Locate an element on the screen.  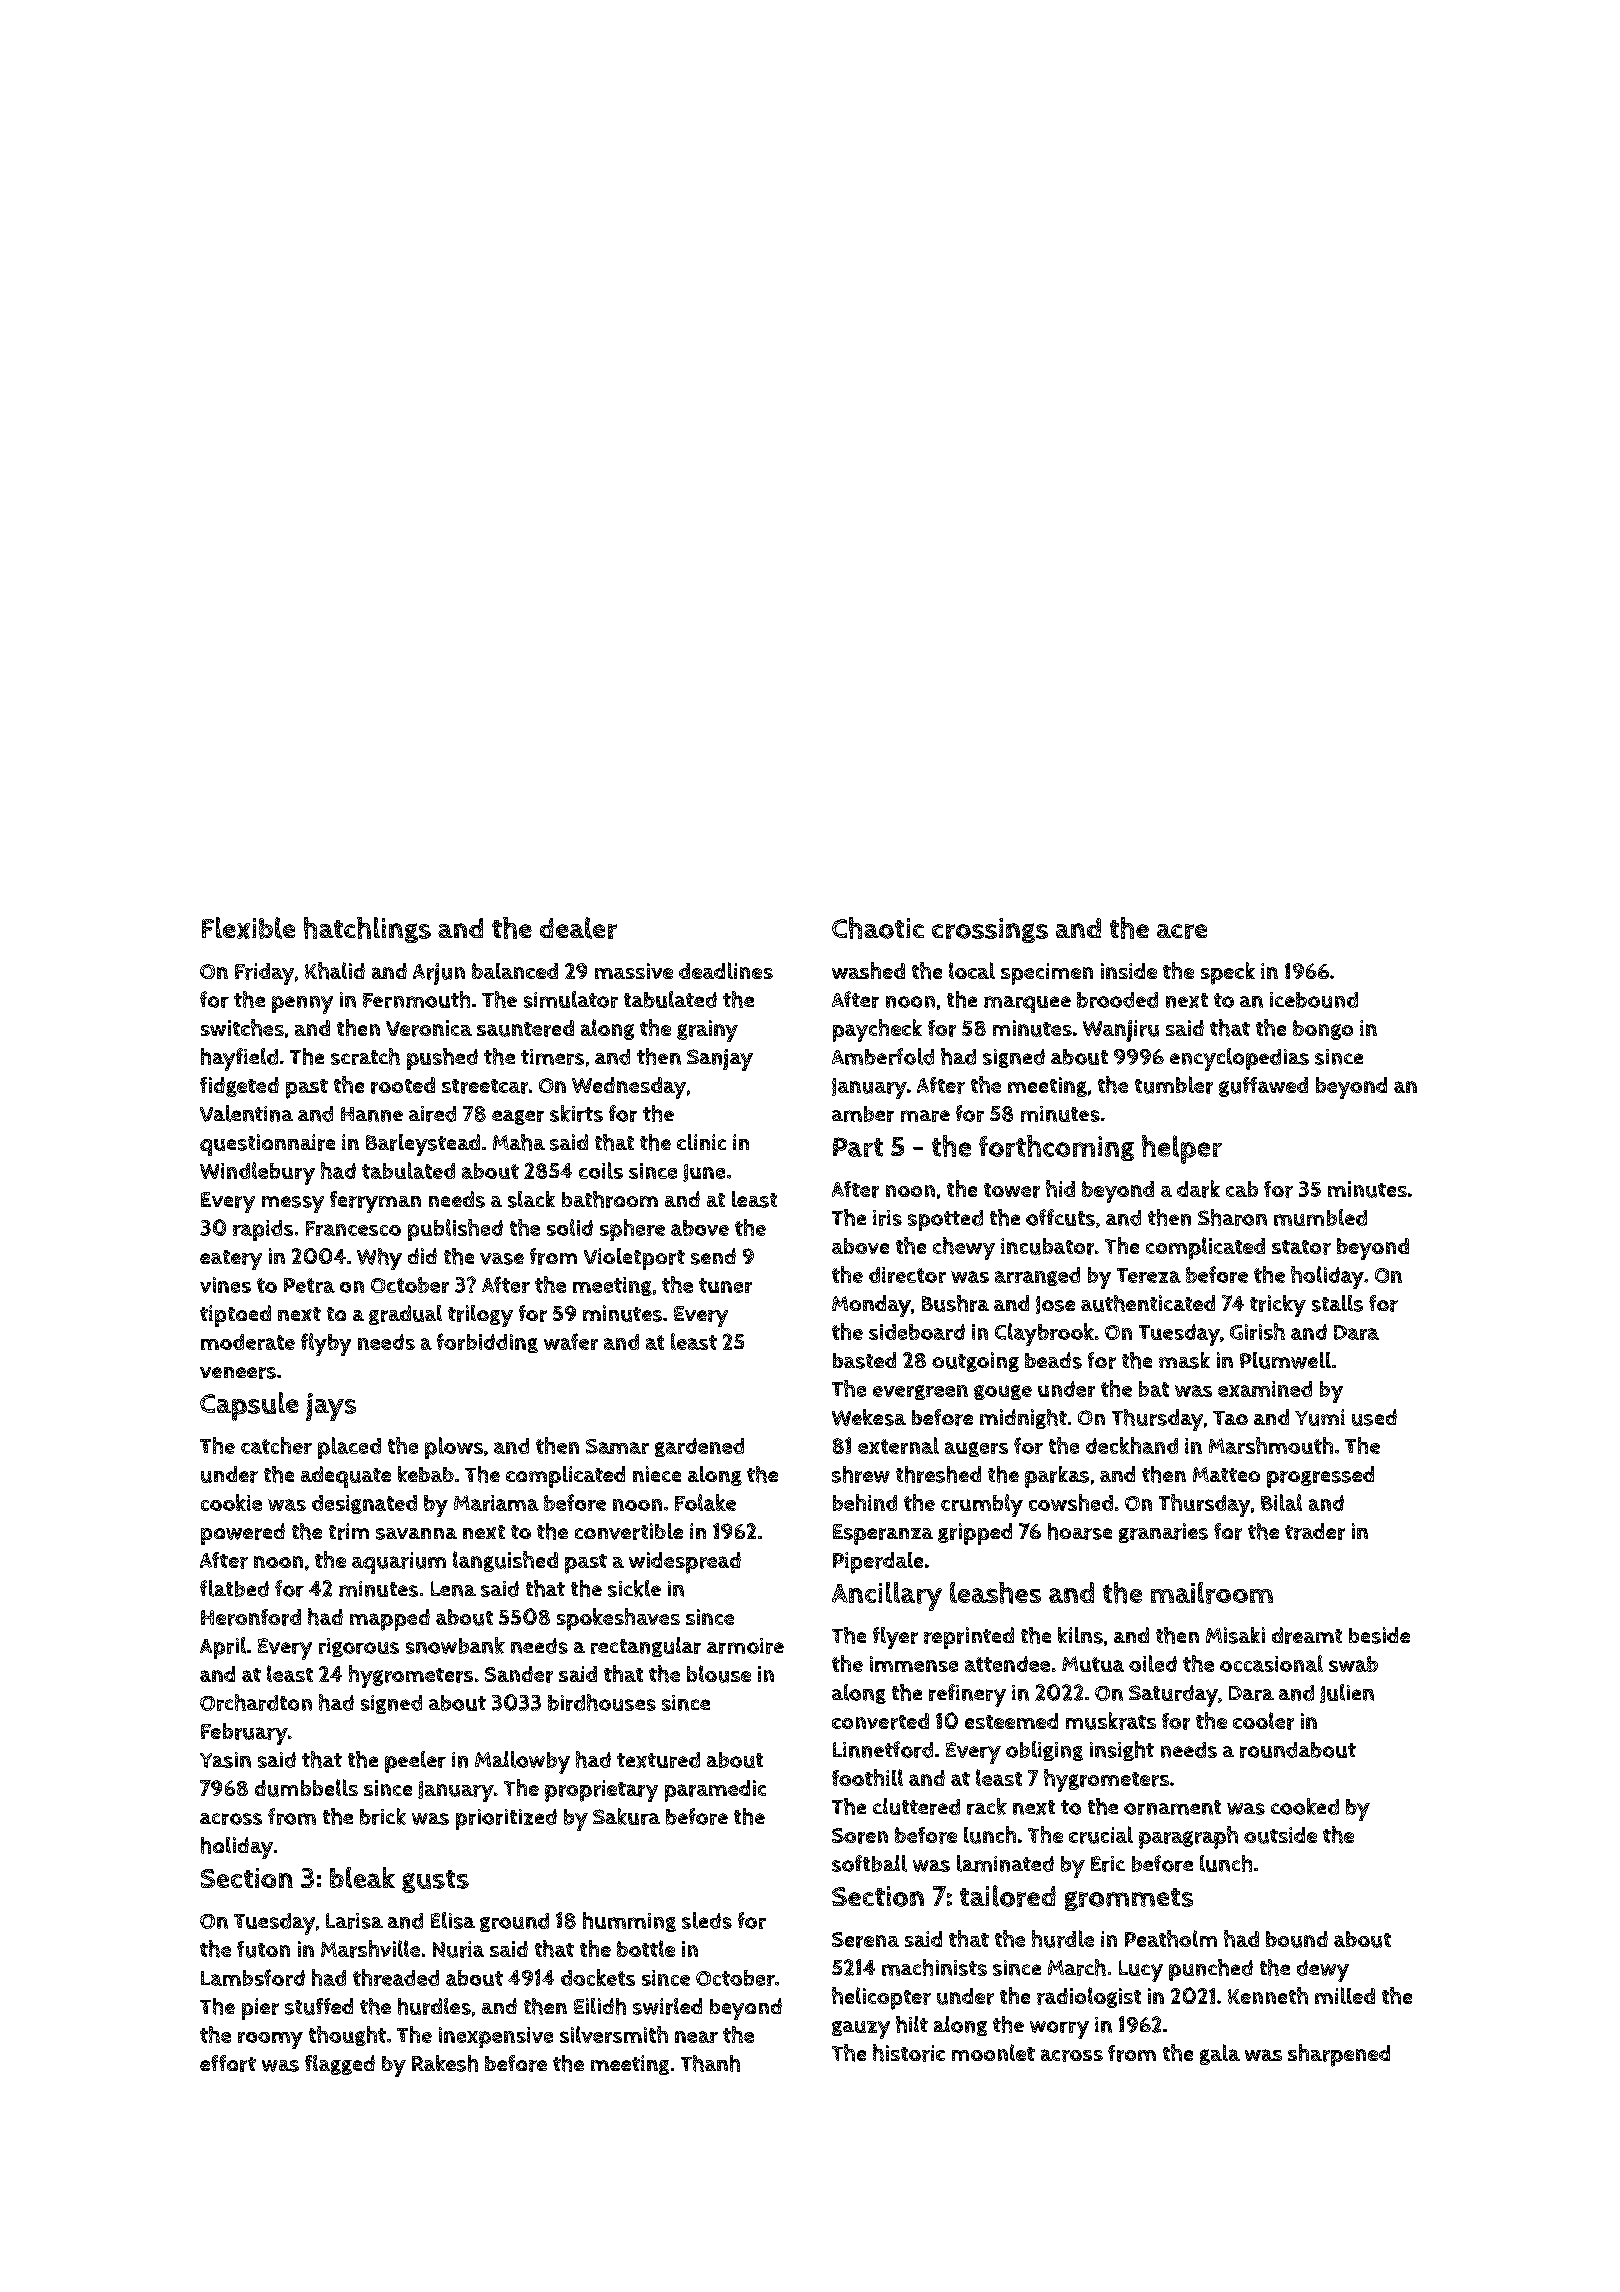
tumbler is located at coordinates (1174, 1085).
